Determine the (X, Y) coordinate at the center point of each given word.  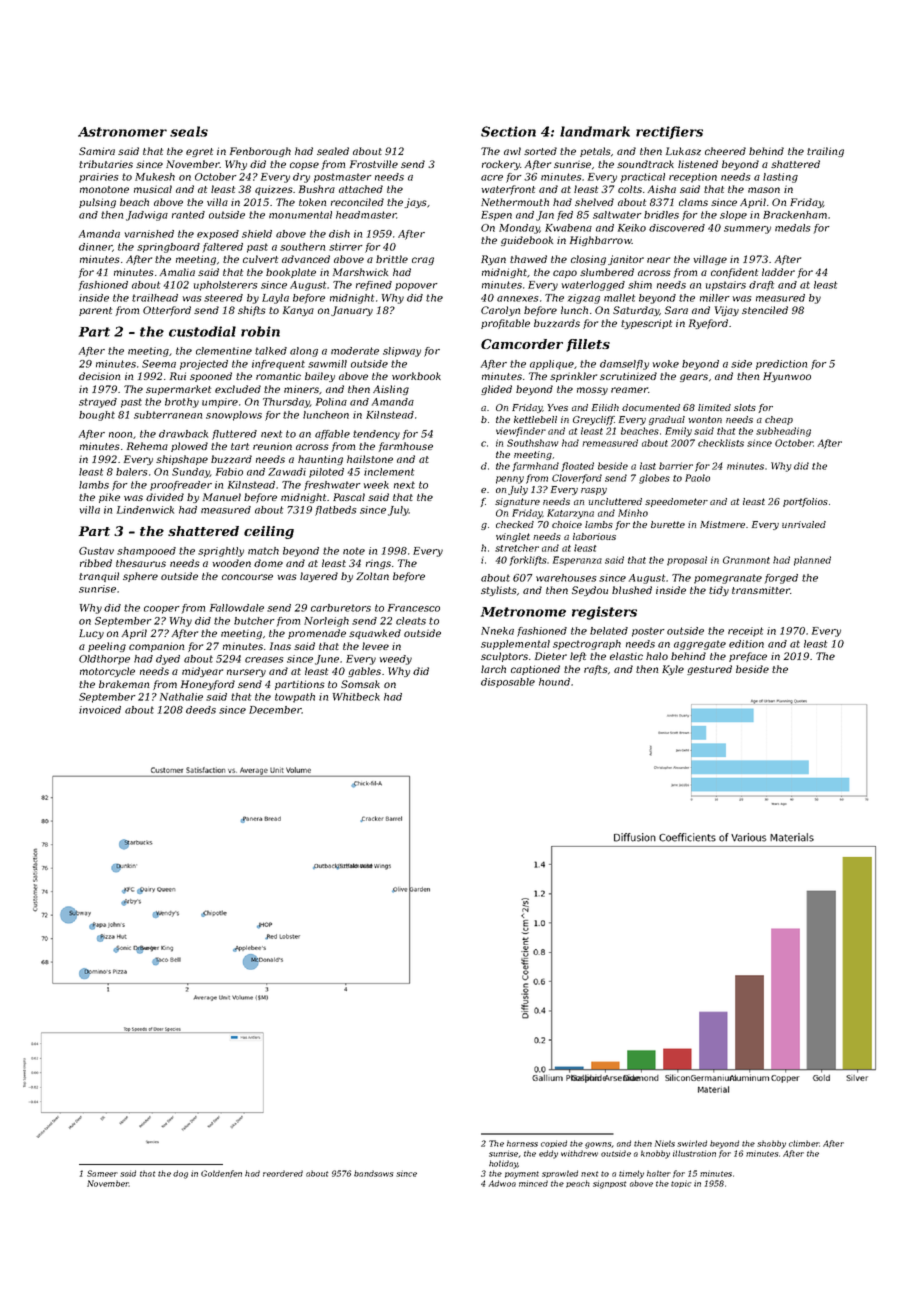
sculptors (504, 657)
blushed (632, 590)
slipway (402, 352)
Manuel (222, 497)
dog (180, 1174)
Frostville (374, 164)
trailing (825, 152)
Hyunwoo (787, 377)
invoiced (100, 710)
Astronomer (122, 132)
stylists (499, 591)
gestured (709, 670)
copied (554, 1144)
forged (781, 579)
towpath (295, 698)
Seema (159, 364)
